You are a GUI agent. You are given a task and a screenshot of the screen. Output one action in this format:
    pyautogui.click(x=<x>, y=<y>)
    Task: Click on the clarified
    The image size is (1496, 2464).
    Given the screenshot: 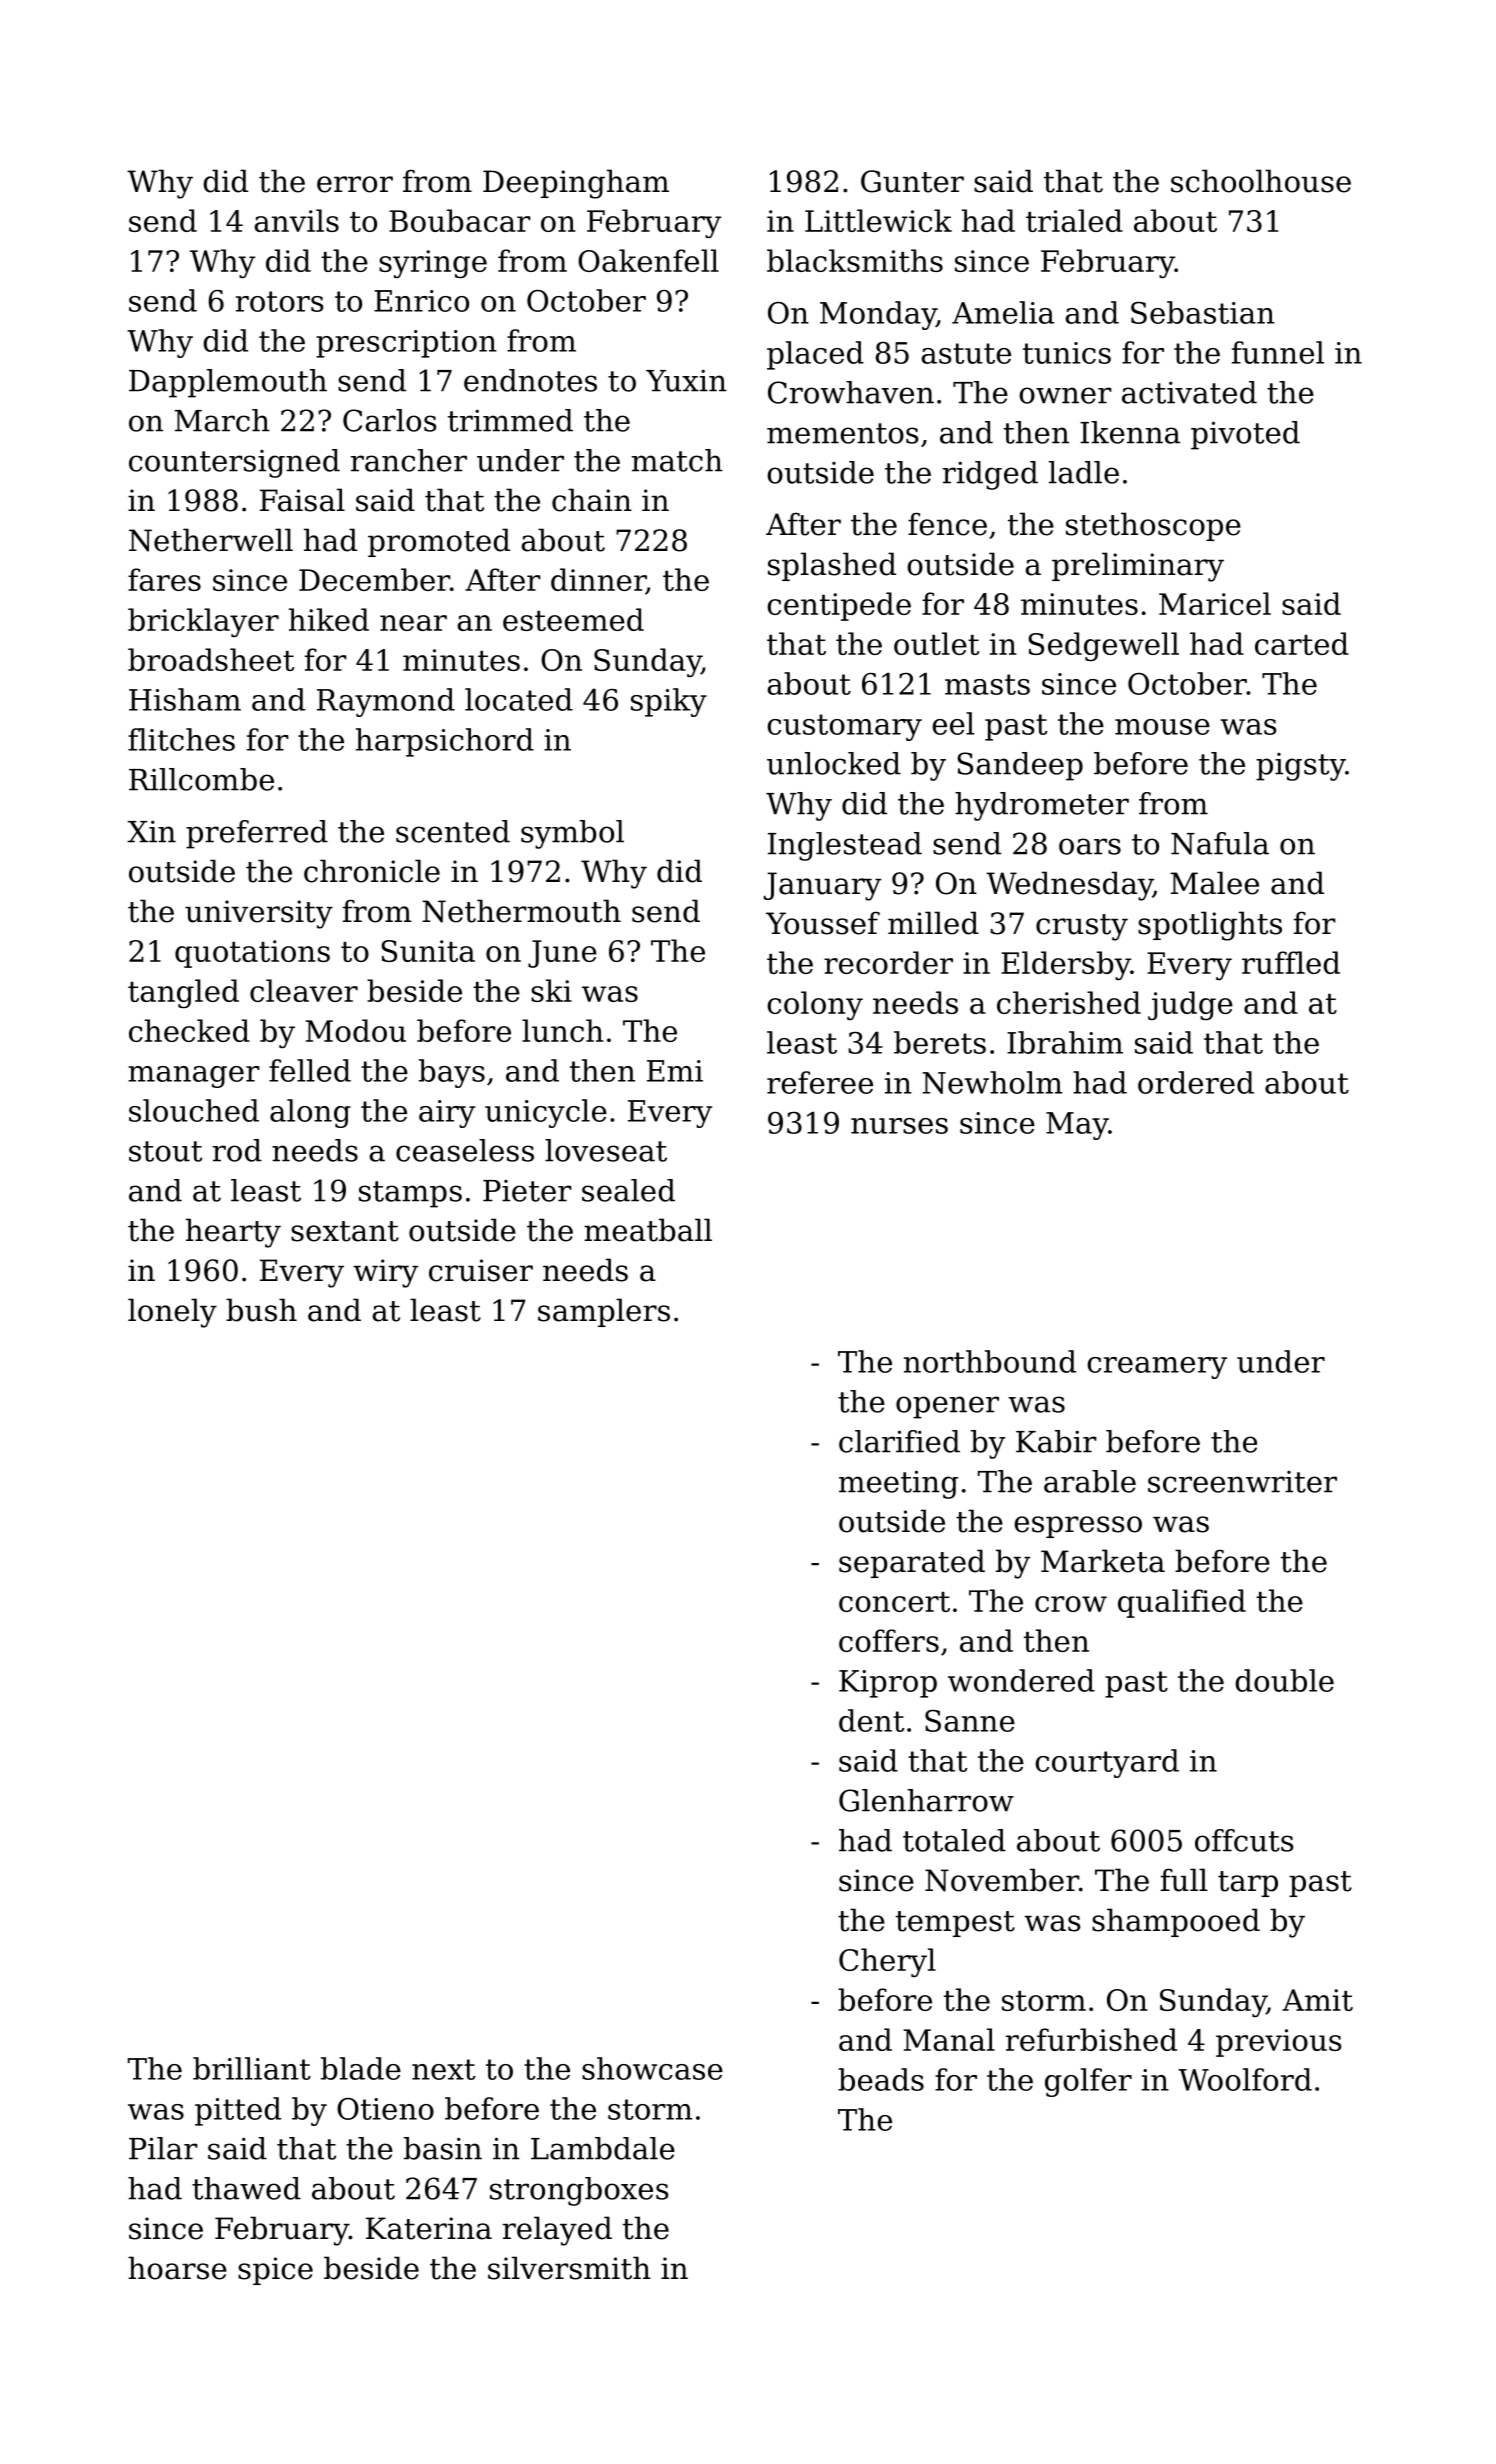 What is the action you would take?
    pyautogui.click(x=899, y=1441)
